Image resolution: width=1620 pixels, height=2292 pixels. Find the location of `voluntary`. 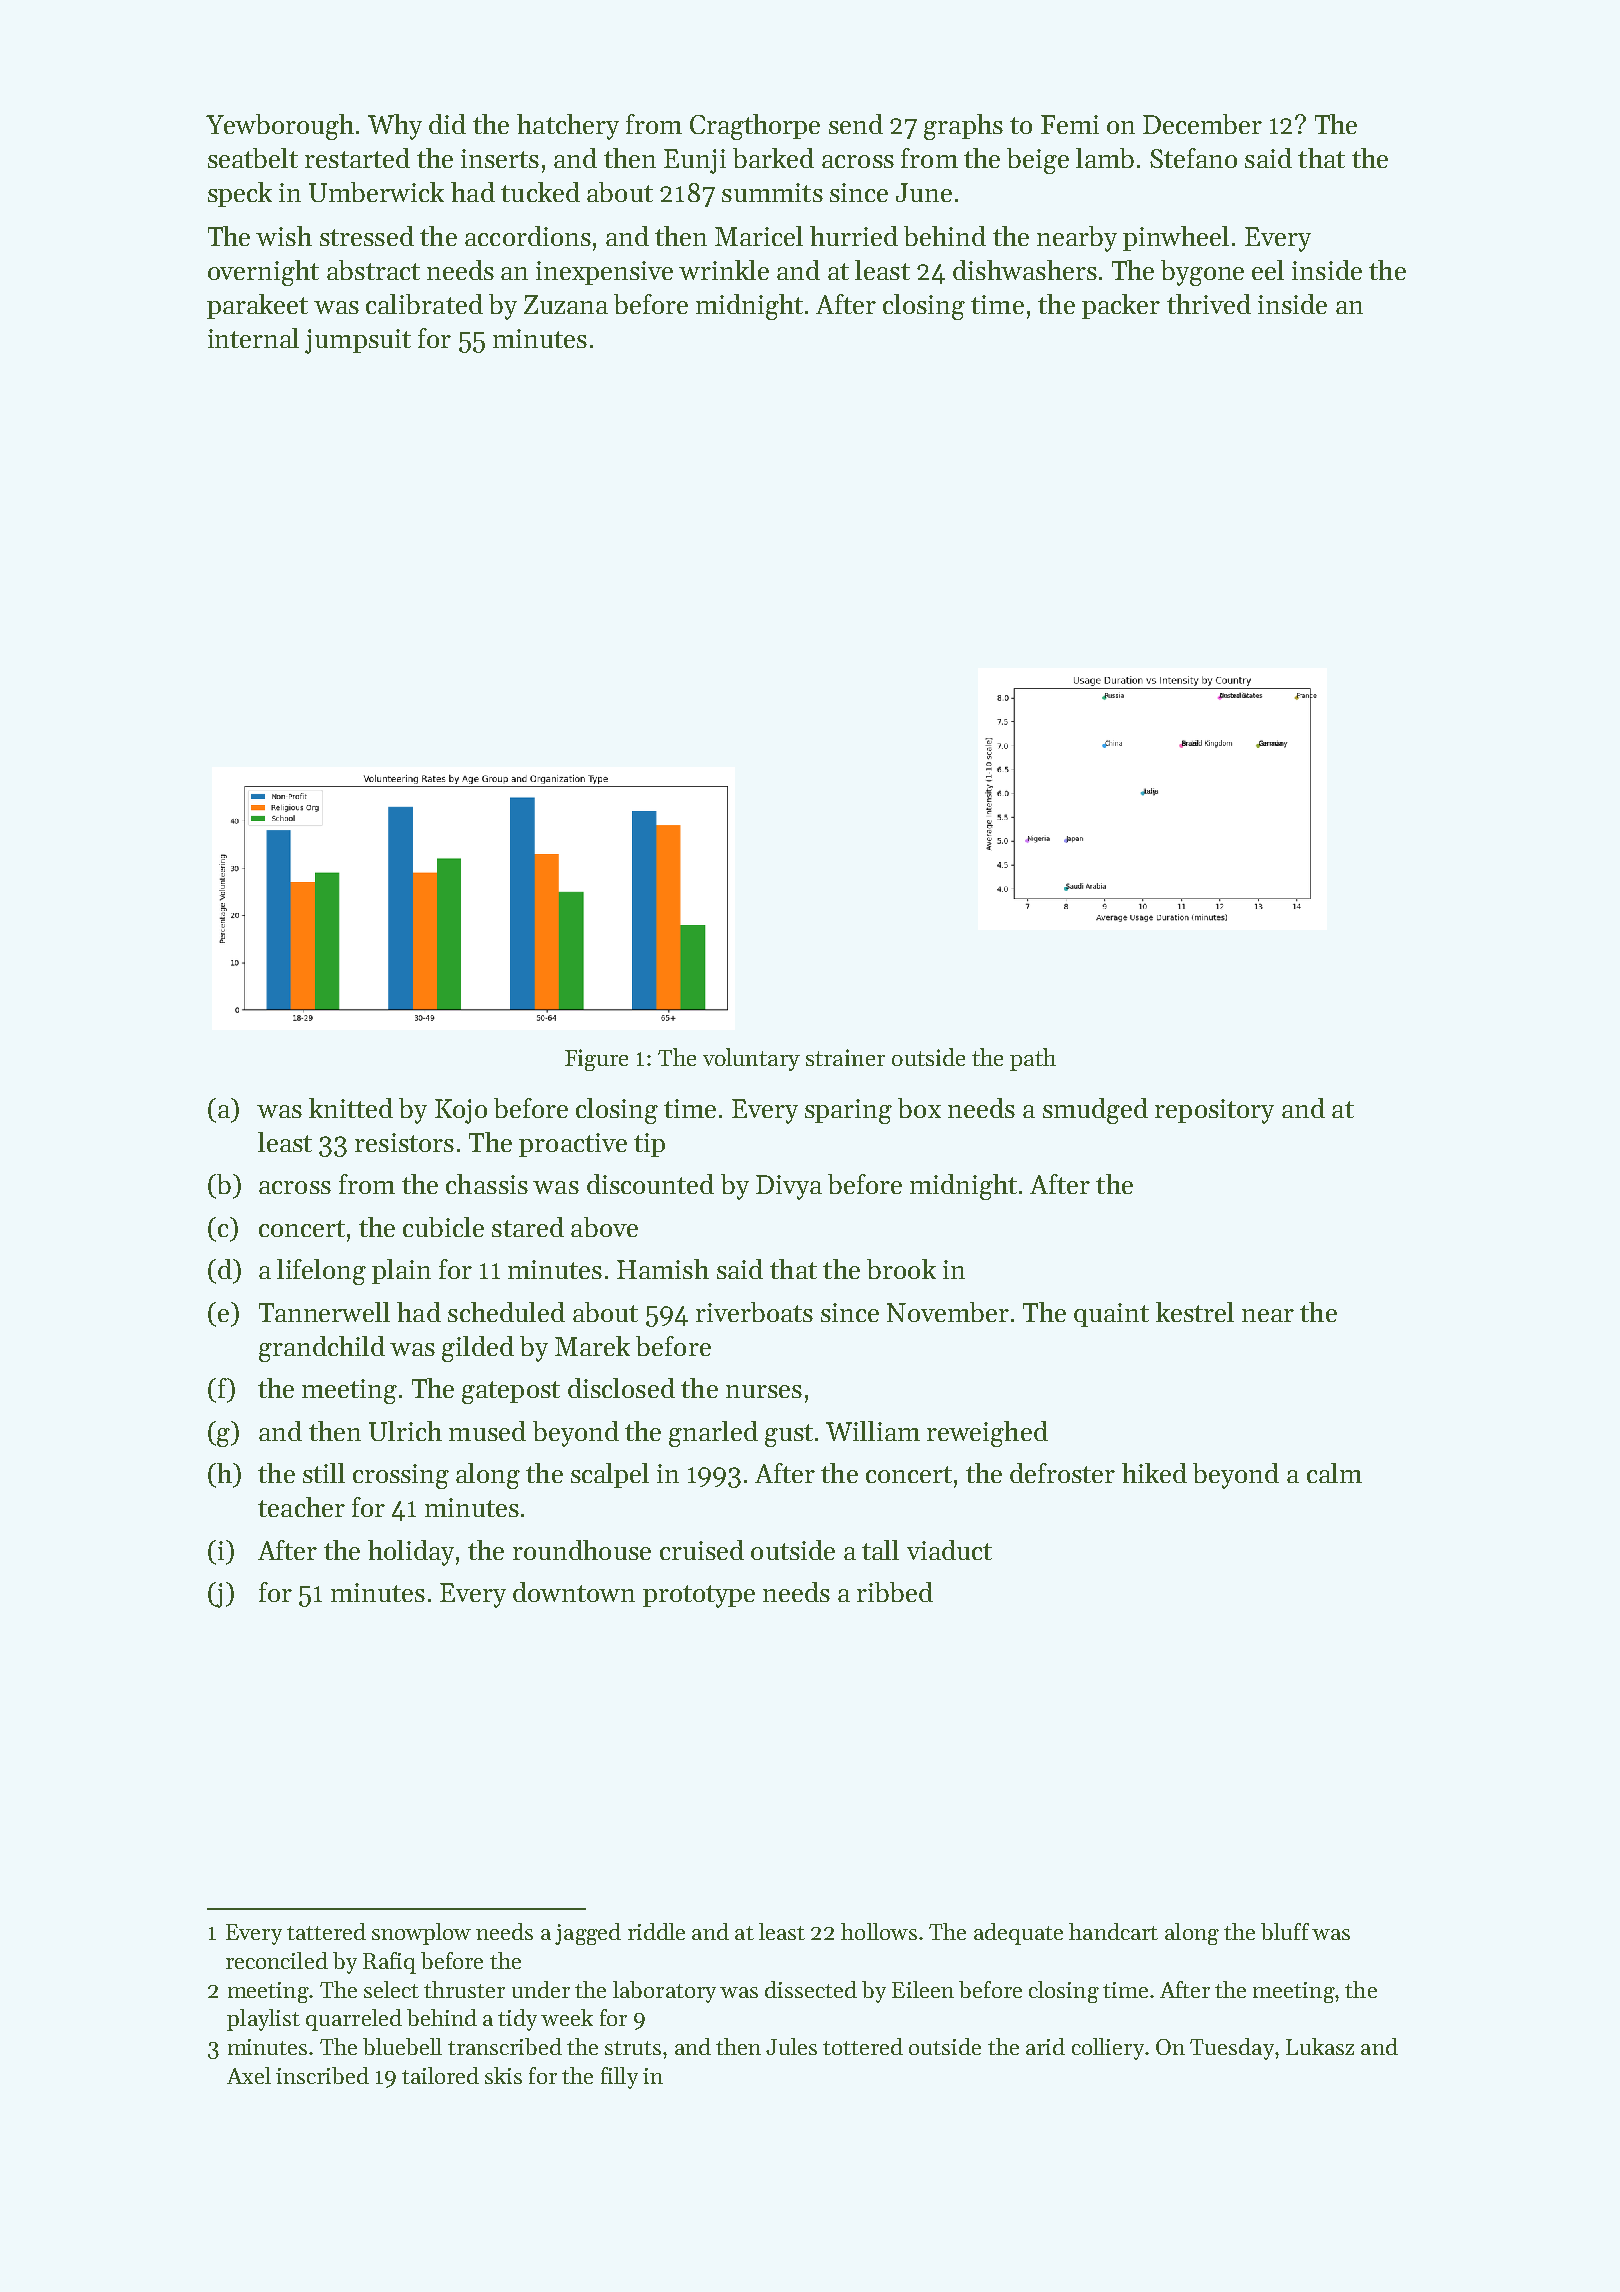

voluntary is located at coordinates (751, 1059).
